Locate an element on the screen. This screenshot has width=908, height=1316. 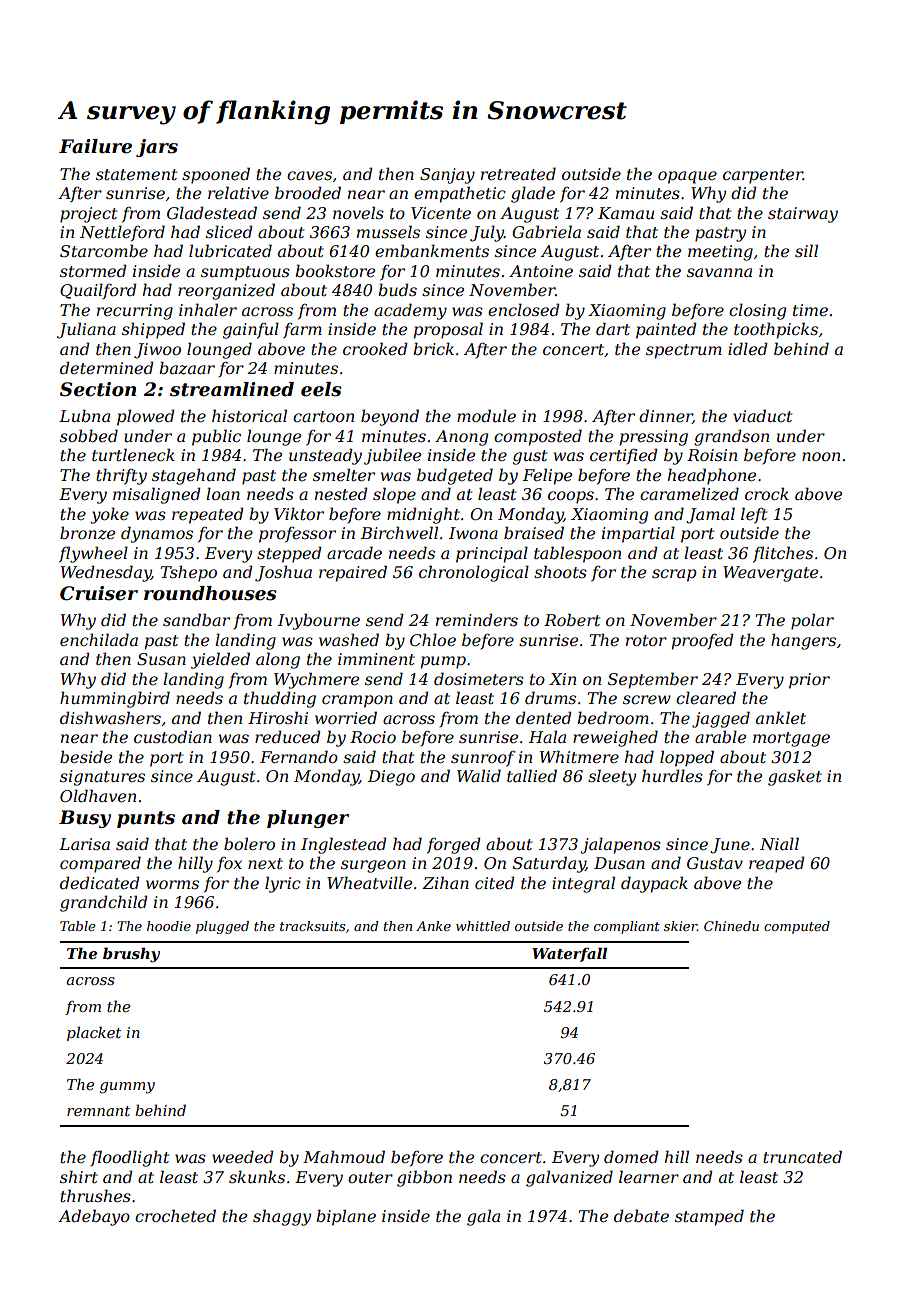
sleety is located at coordinates (612, 777).
